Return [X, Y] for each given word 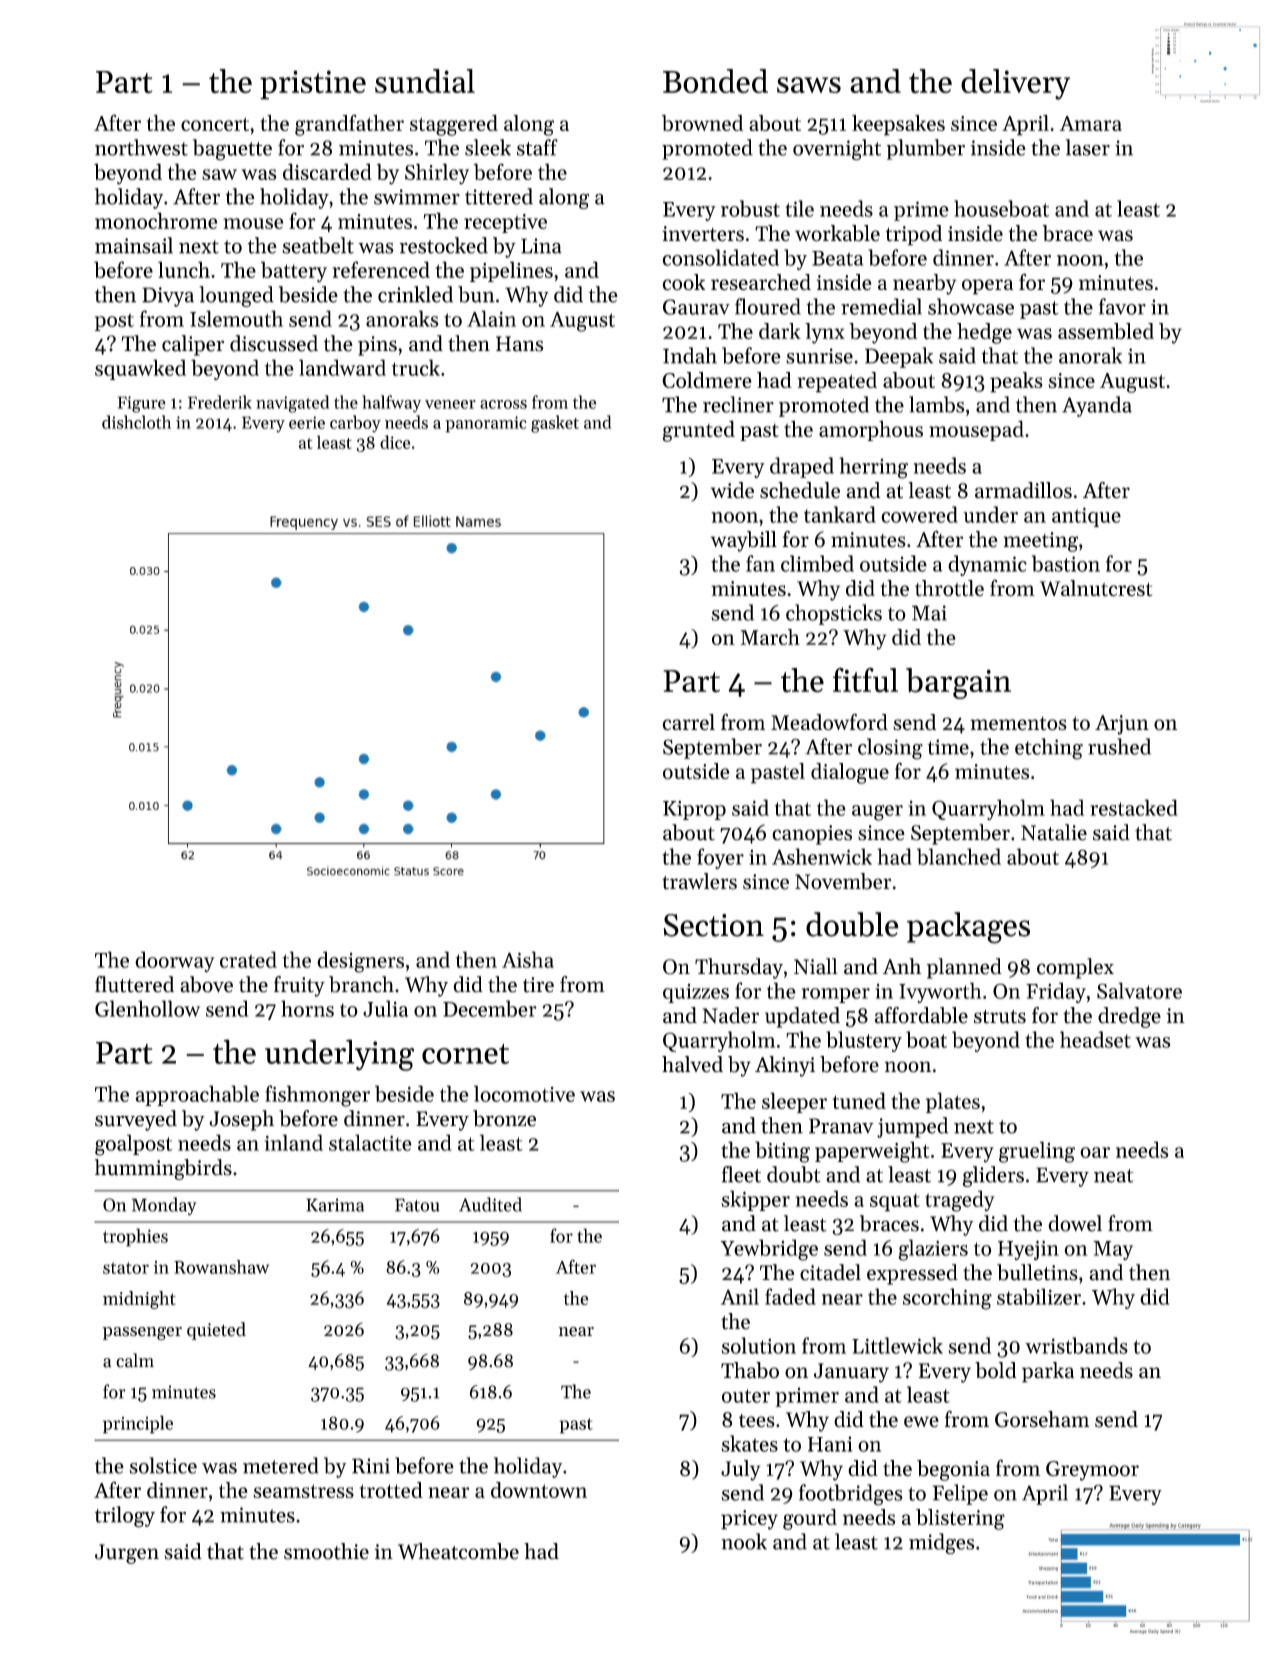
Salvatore [1139, 990]
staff [537, 147]
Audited [490, 1204]
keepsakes [898, 125]
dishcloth [137, 422]
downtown [539, 1490]
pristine [313, 85]
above [206, 984]
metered [281, 1465]
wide [732, 490]
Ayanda [1097, 406]
